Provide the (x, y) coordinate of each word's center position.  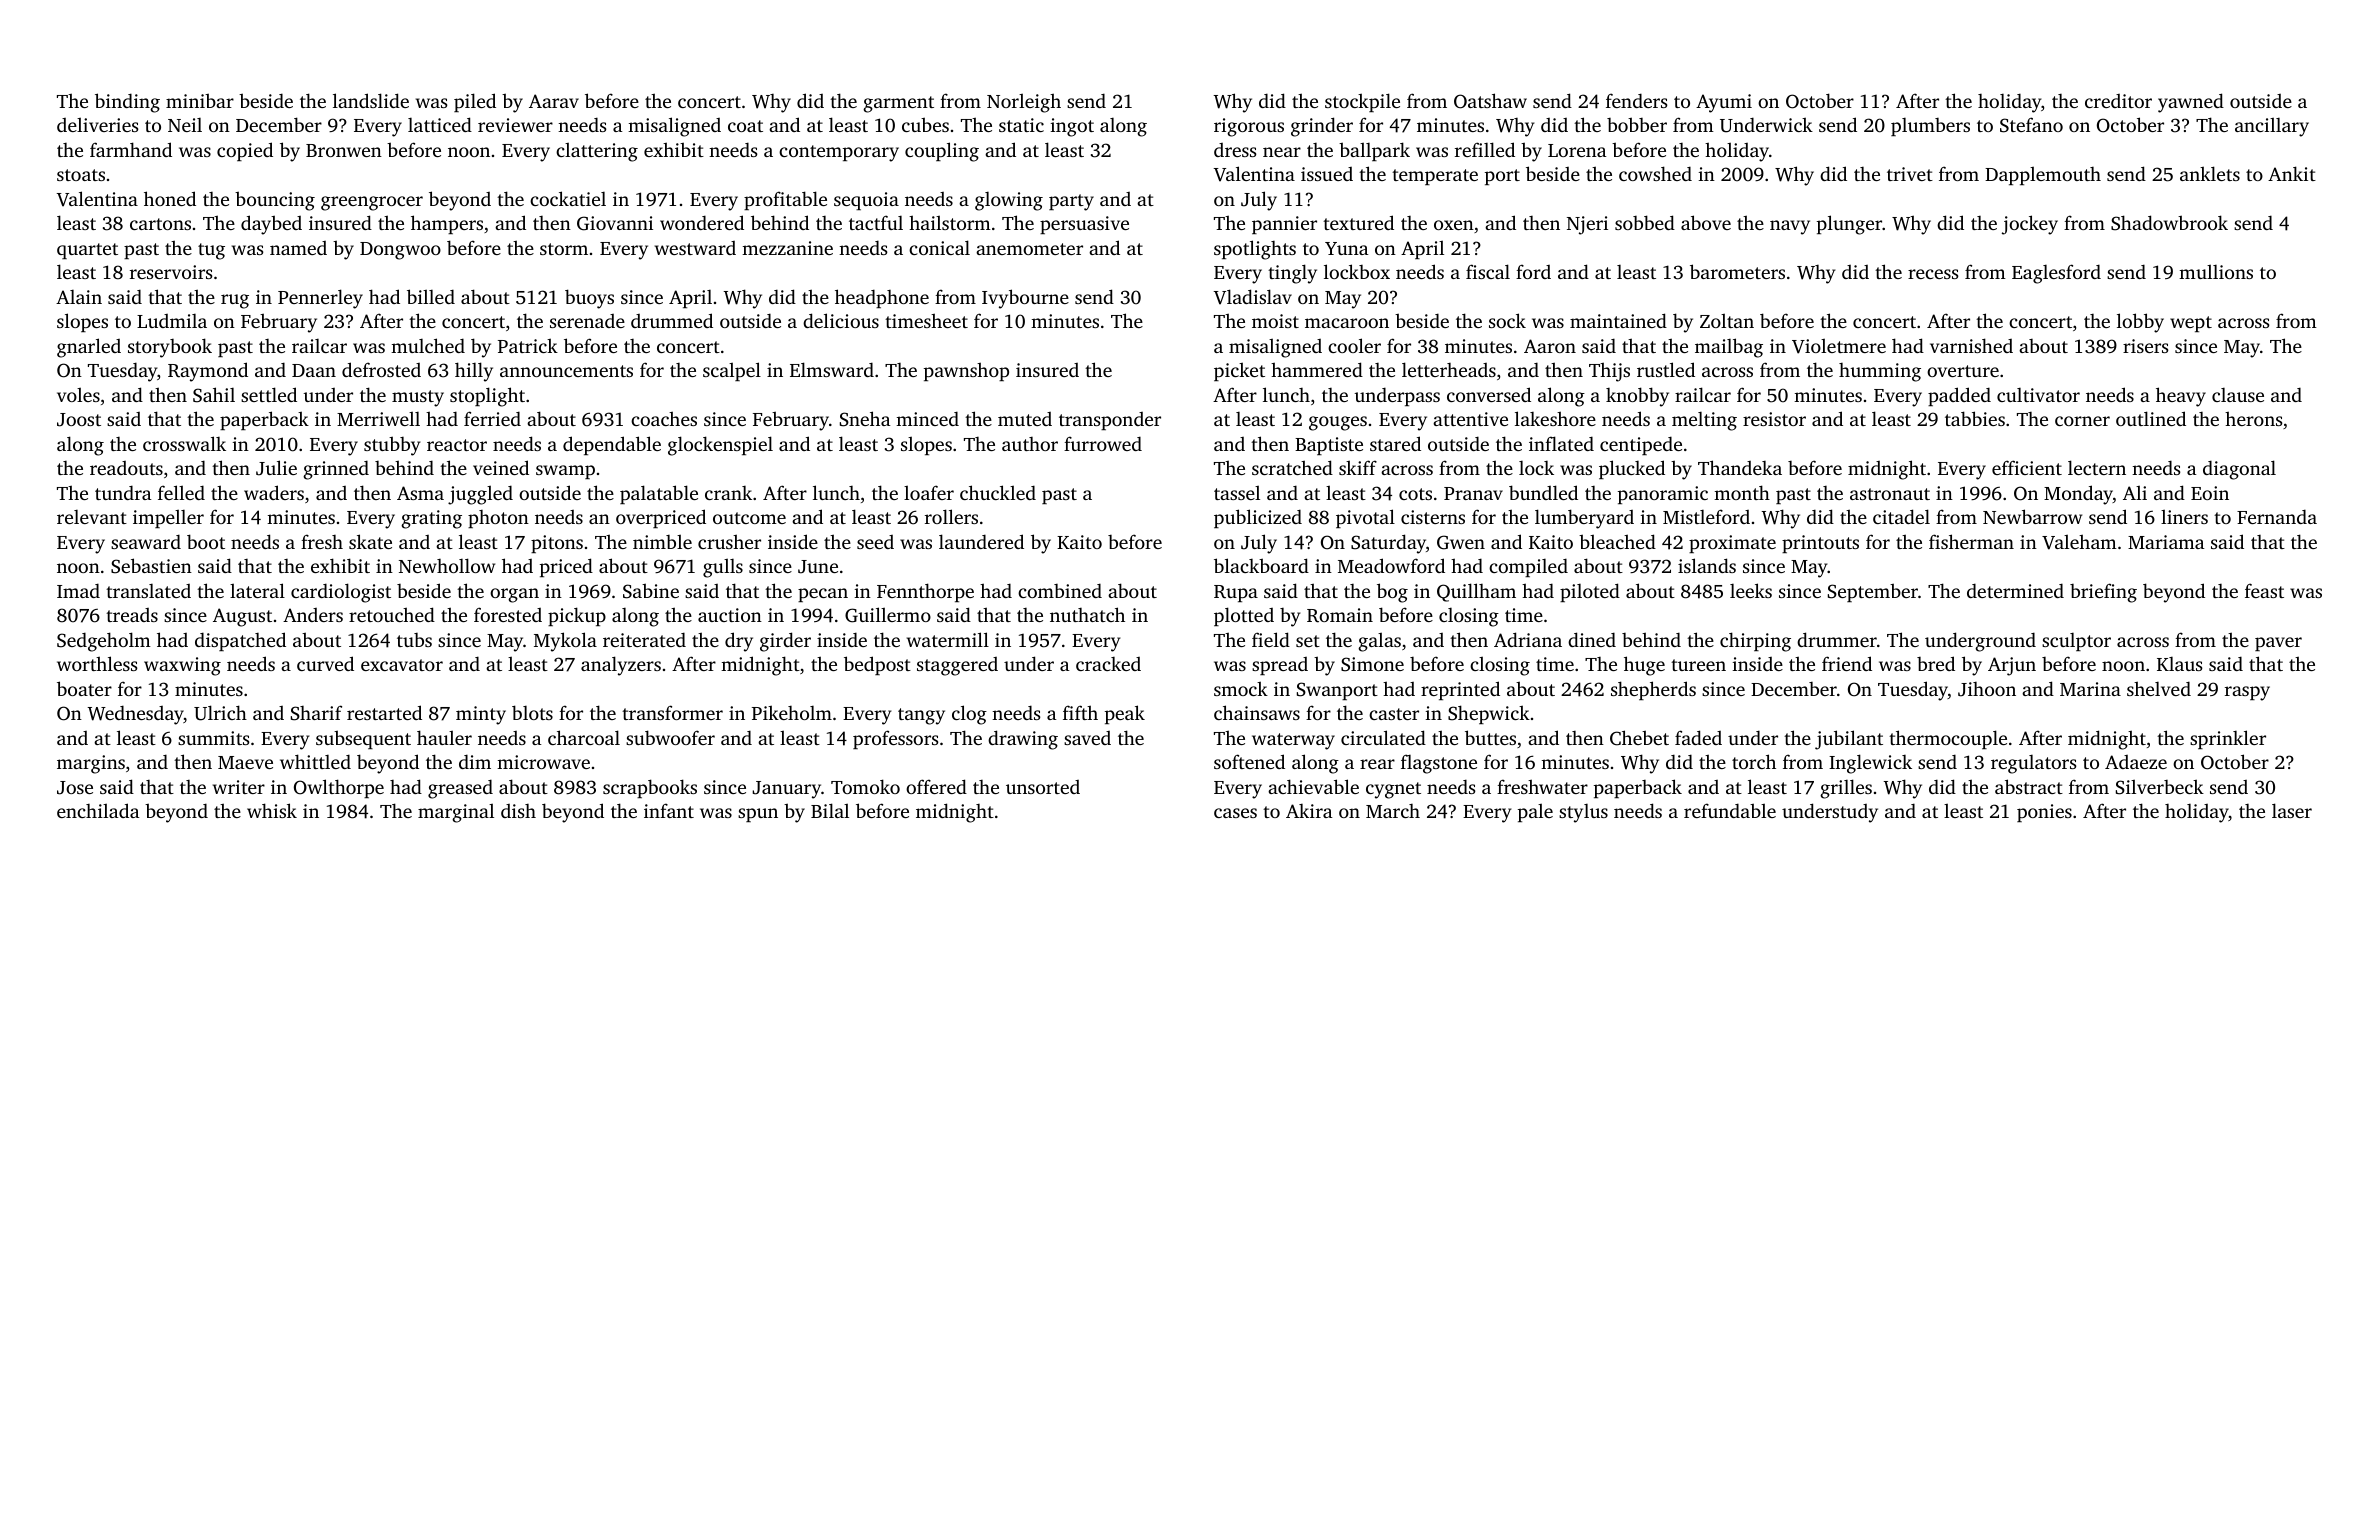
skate (370, 541)
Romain (1340, 615)
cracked (1108, 664)
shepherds (1653, 690)
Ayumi (1724, 103)
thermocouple (1948, 739)
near (1282, 152)
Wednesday (135, 715)
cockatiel (568, 198)
